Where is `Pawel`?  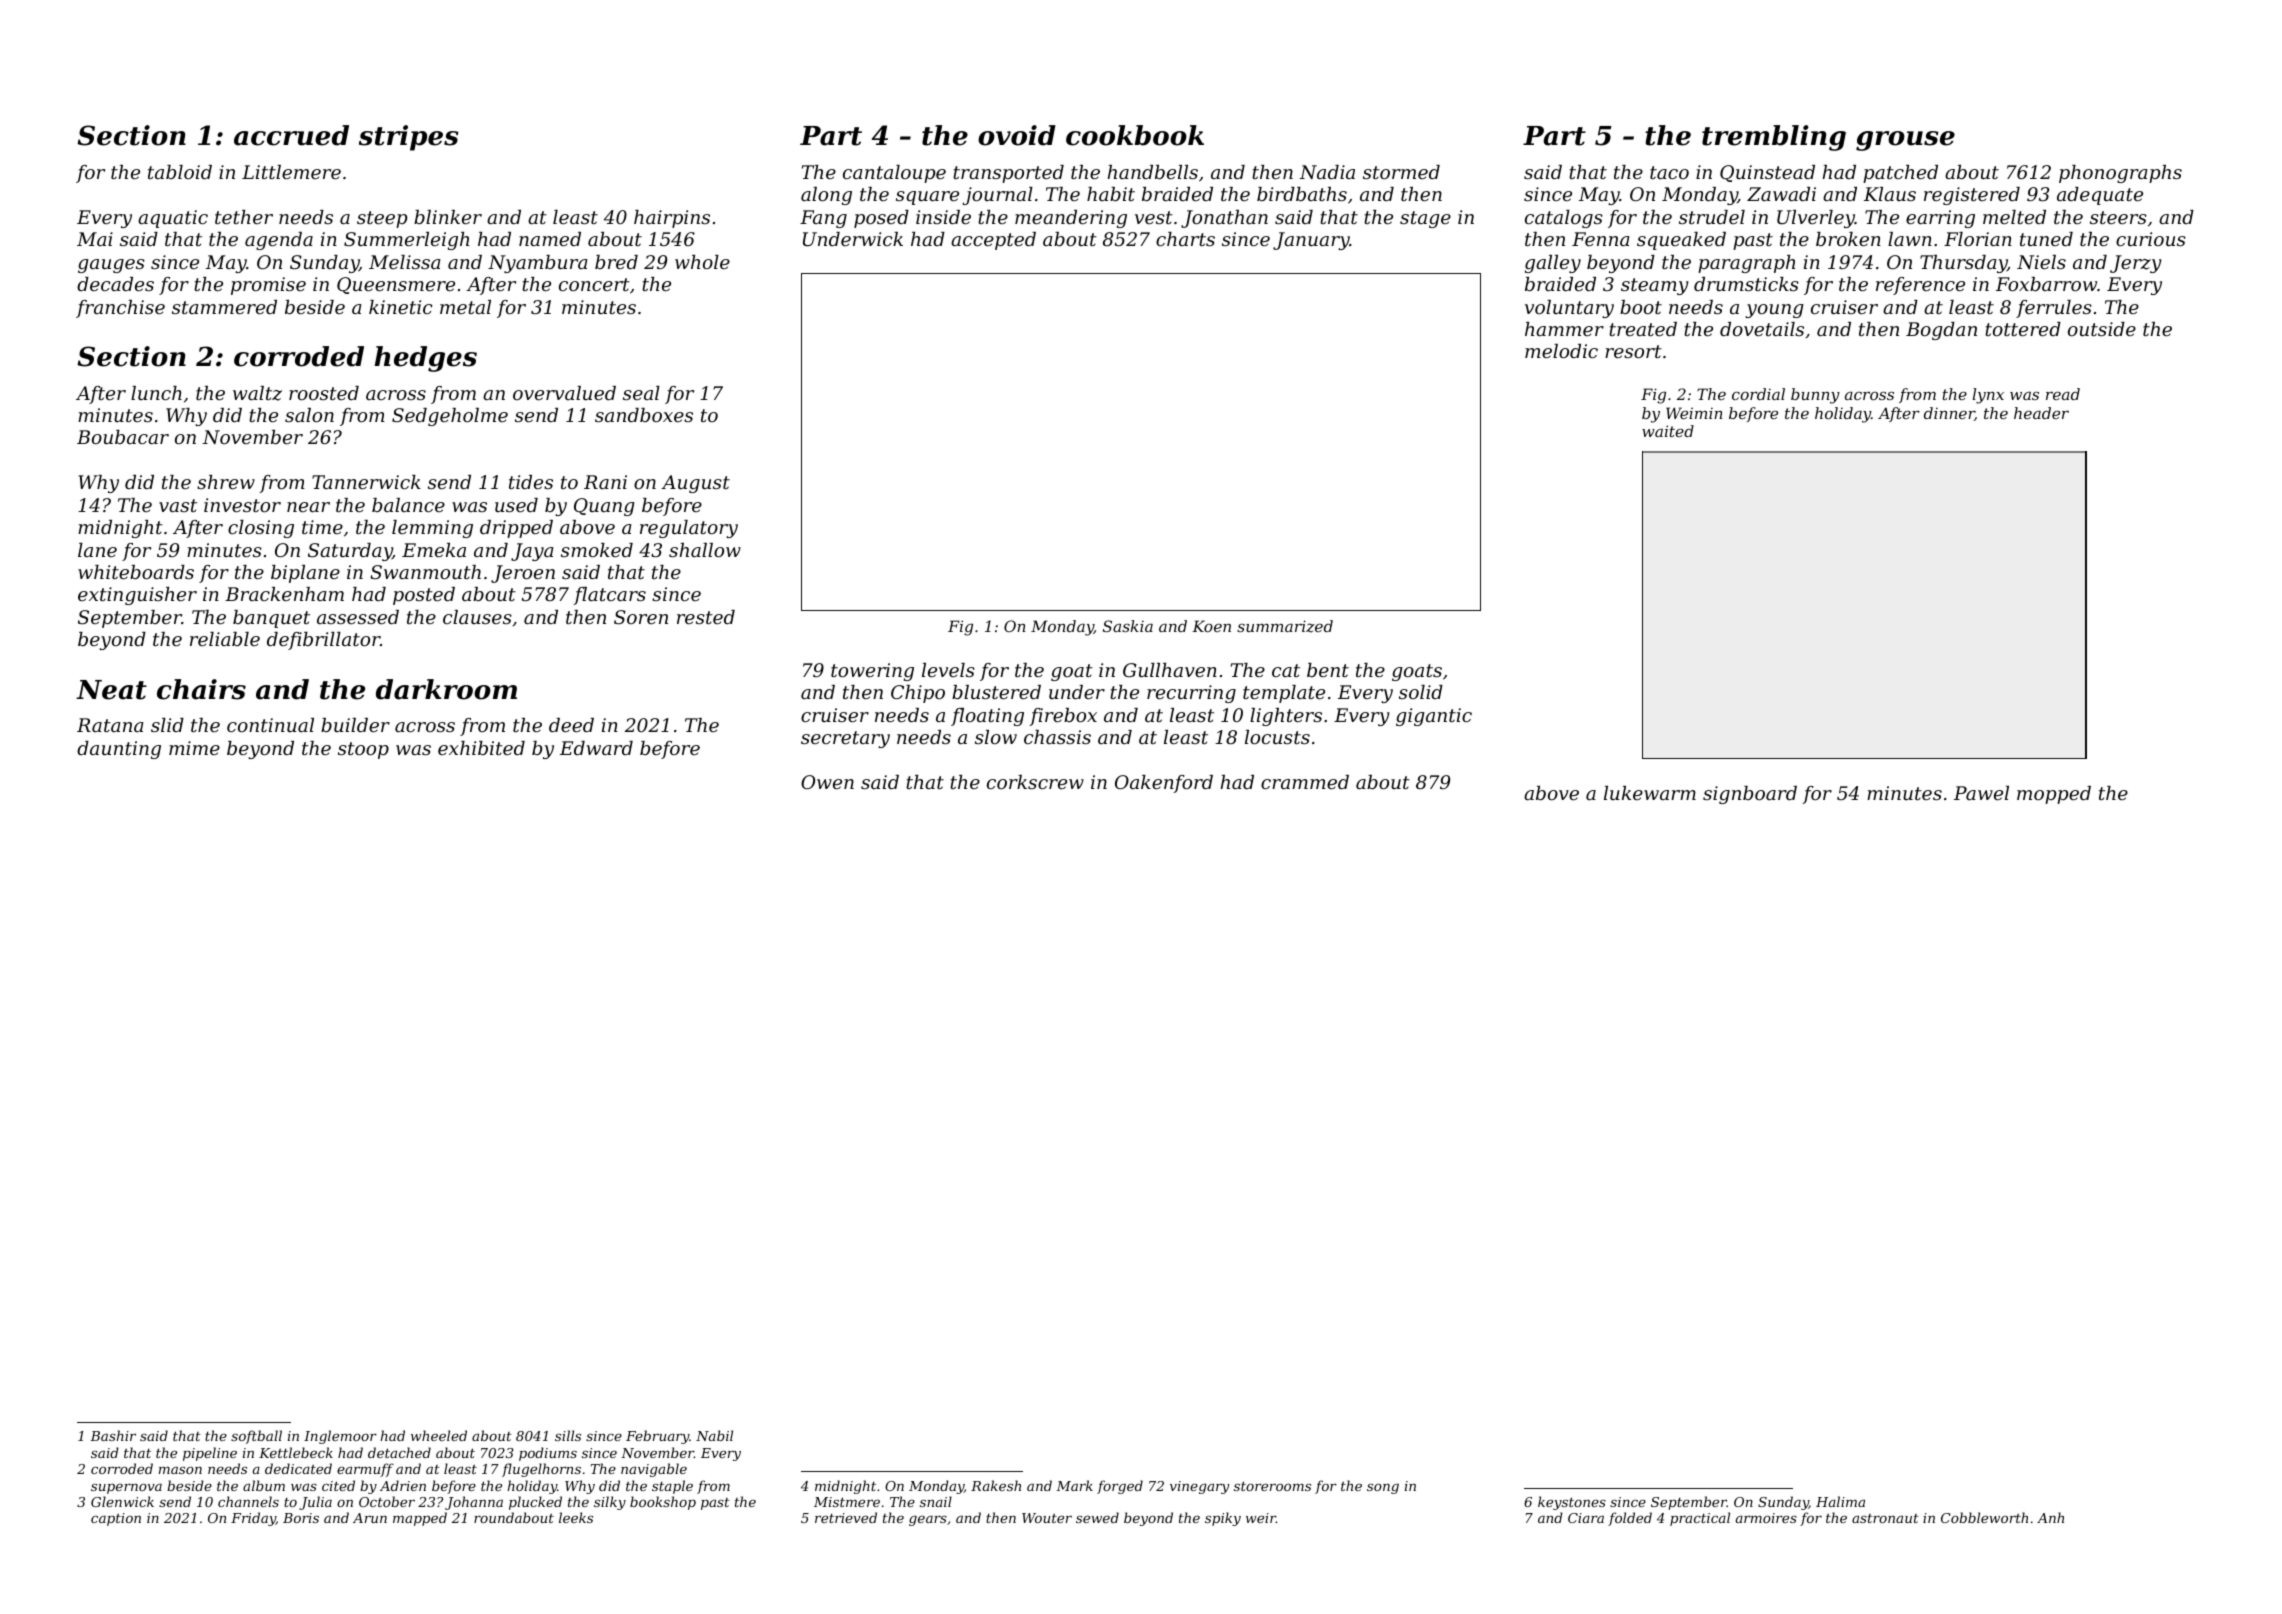
Pawel is located at coordinates (1981, 793).
